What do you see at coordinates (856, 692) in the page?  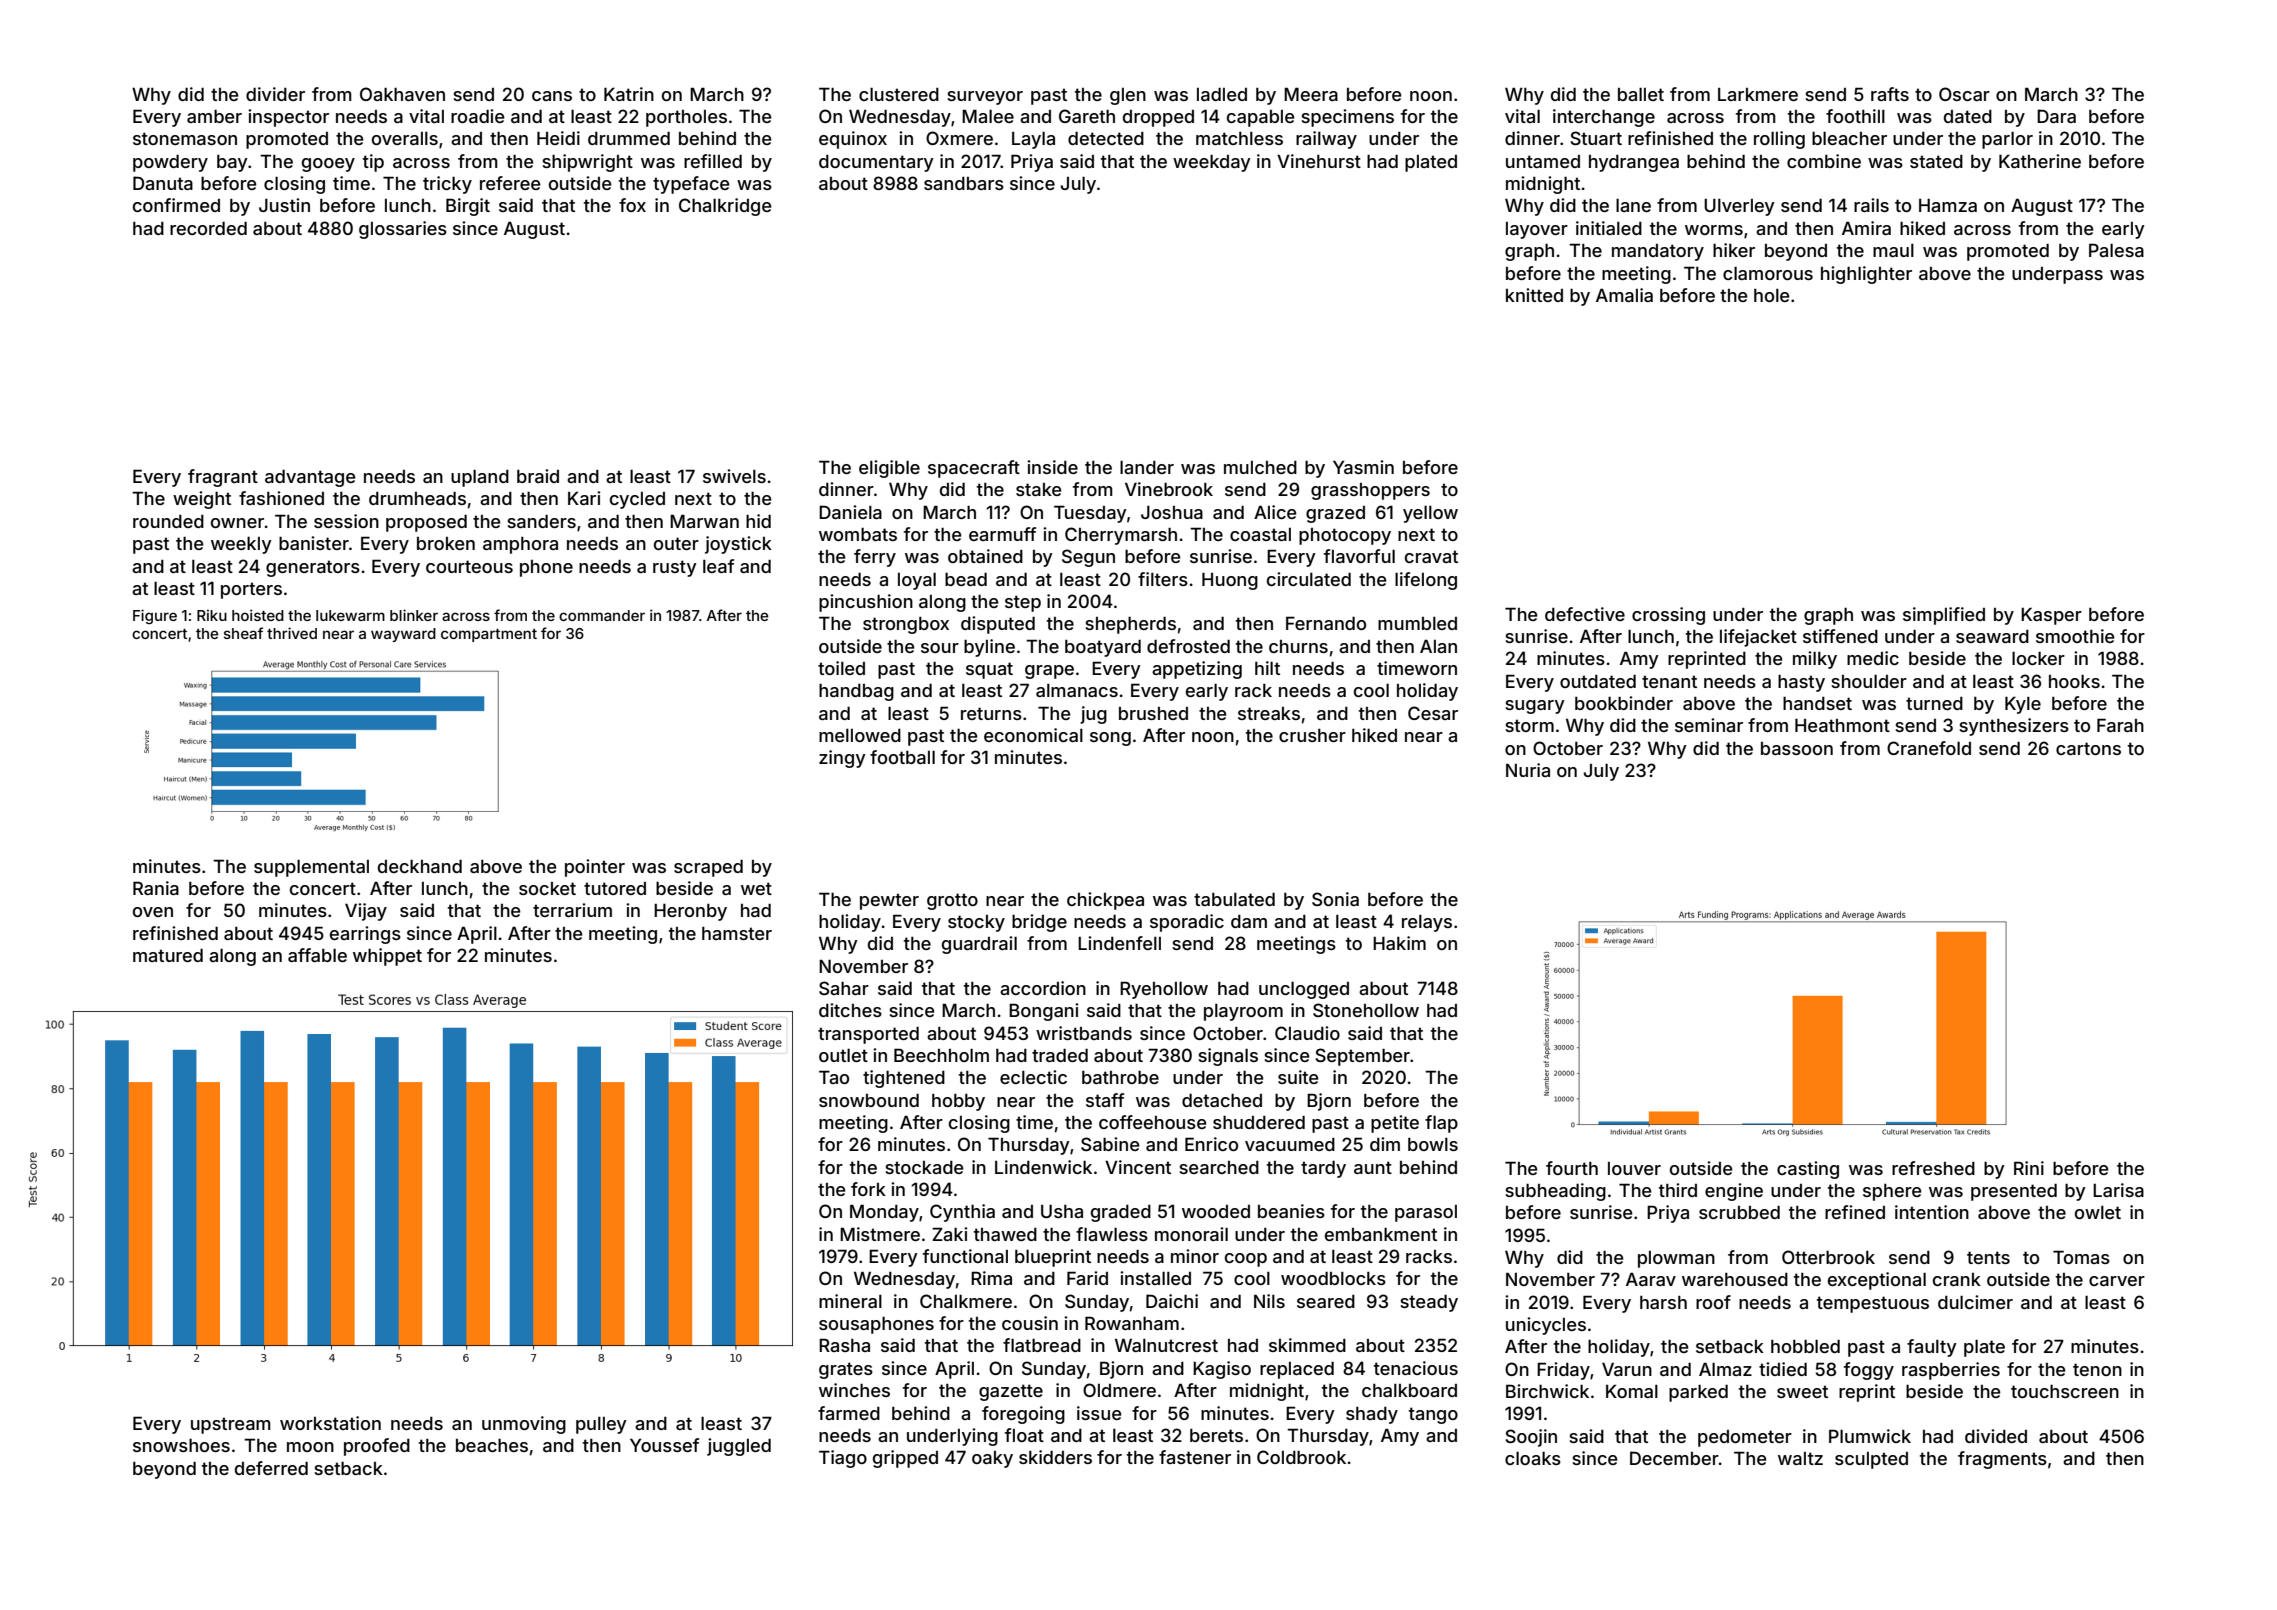 I see `handbag` at bounding box center [856, 692].
